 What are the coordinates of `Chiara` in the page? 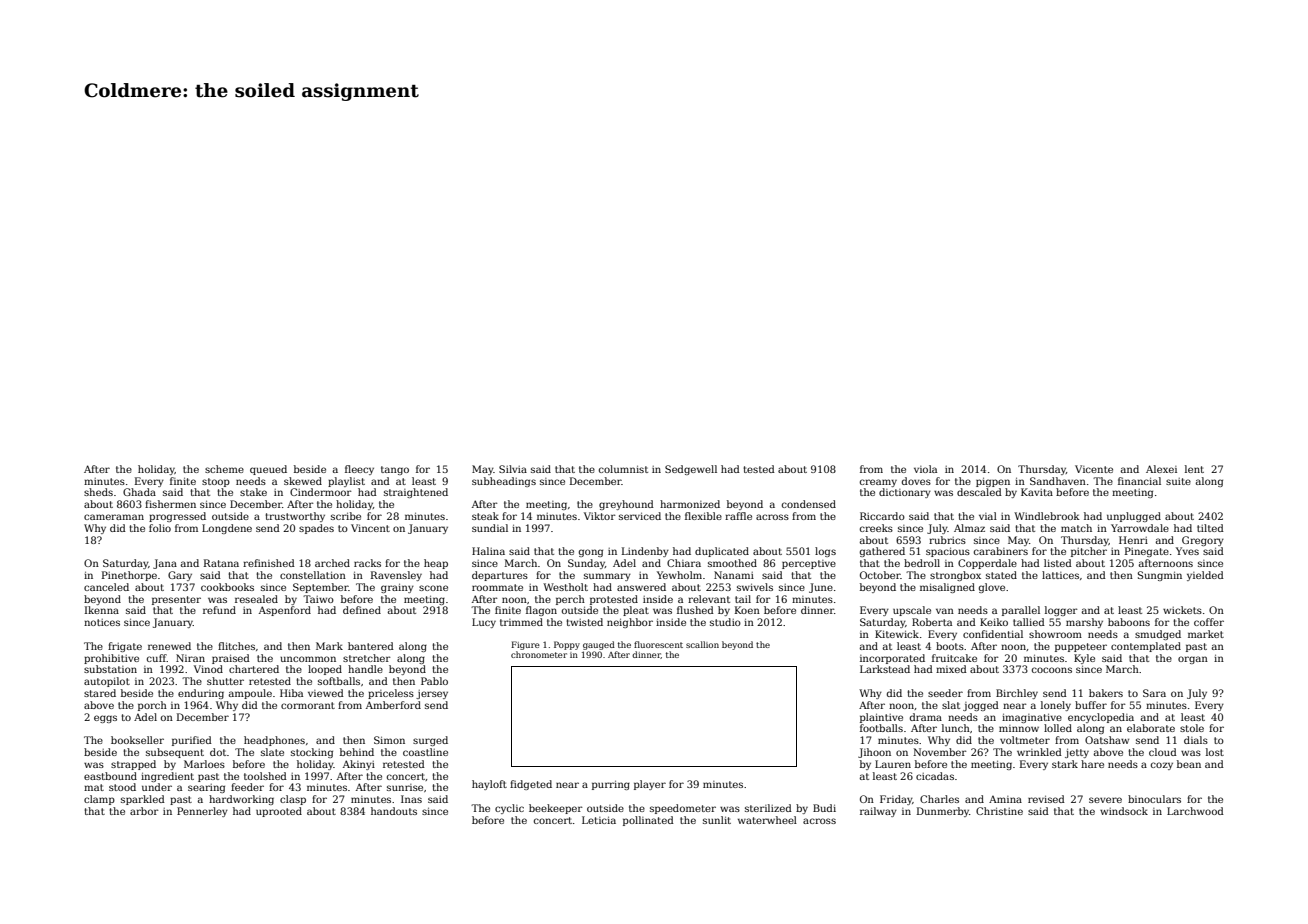 It's located at (684, 563).
